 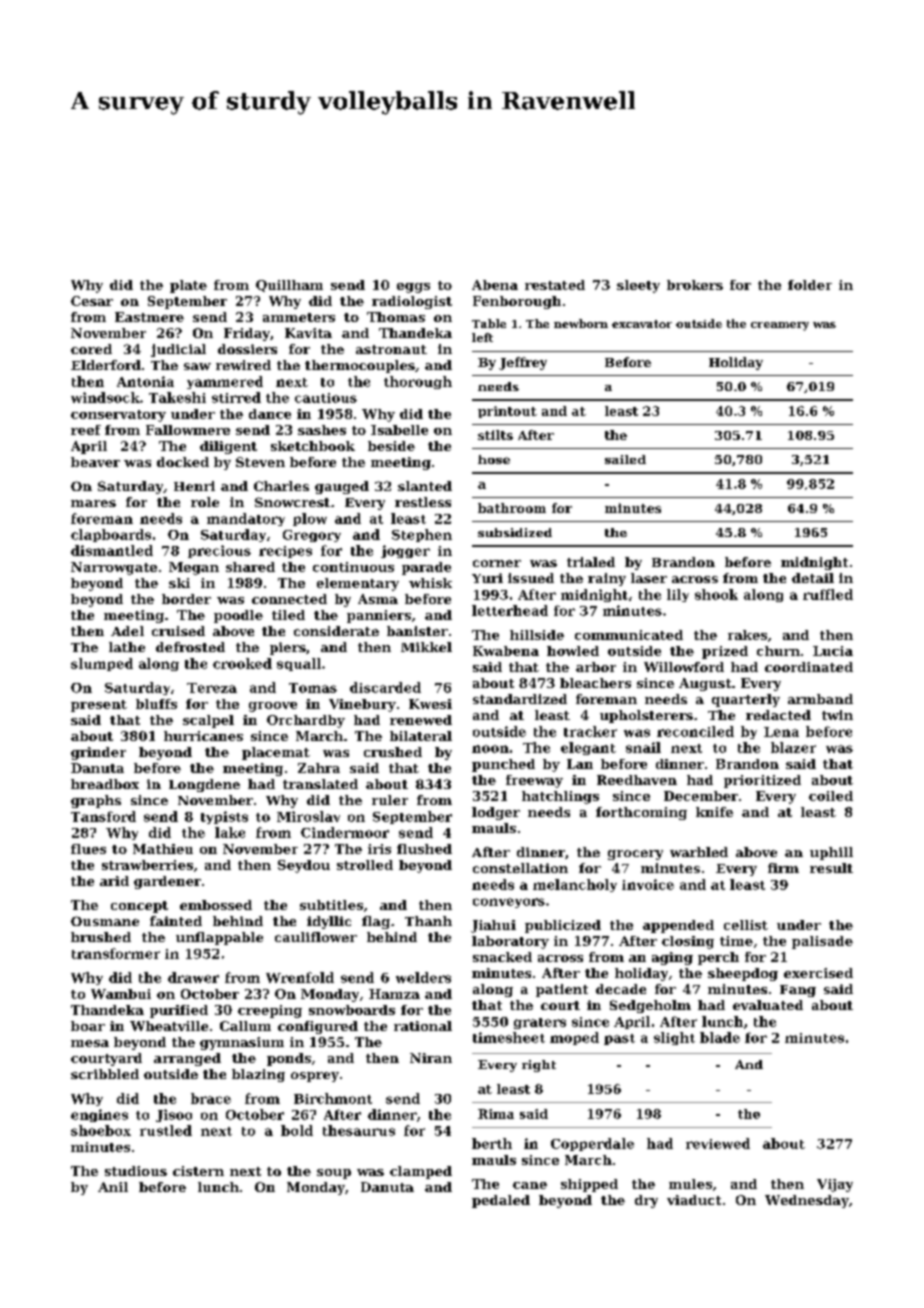 What do you see at coordinates (720, 1037) in the screenshot?
I see `blade` at bounding box center [720, 1037].
